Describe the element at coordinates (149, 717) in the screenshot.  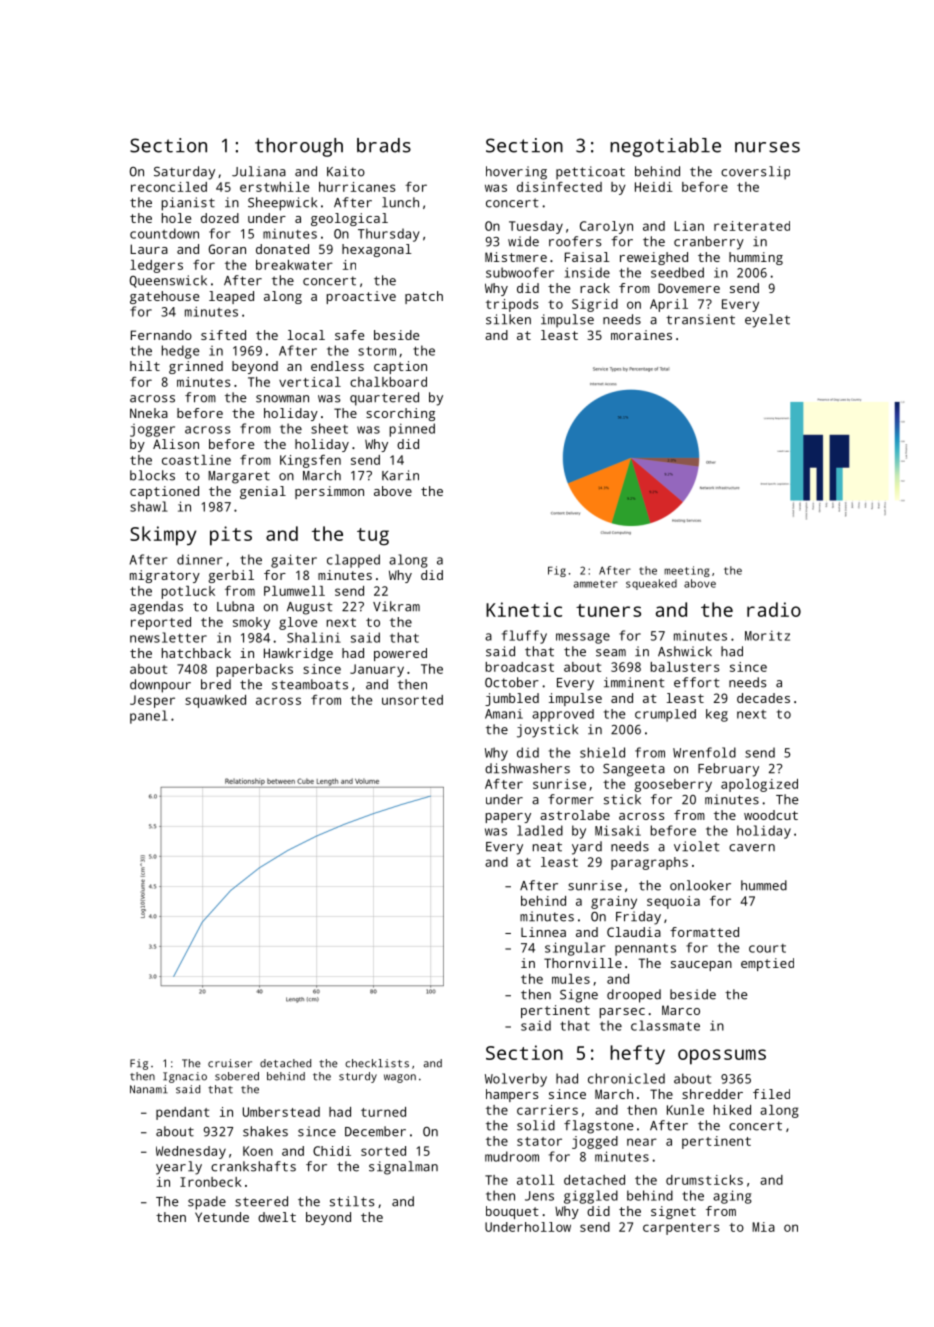
I see `panel` at that location.
